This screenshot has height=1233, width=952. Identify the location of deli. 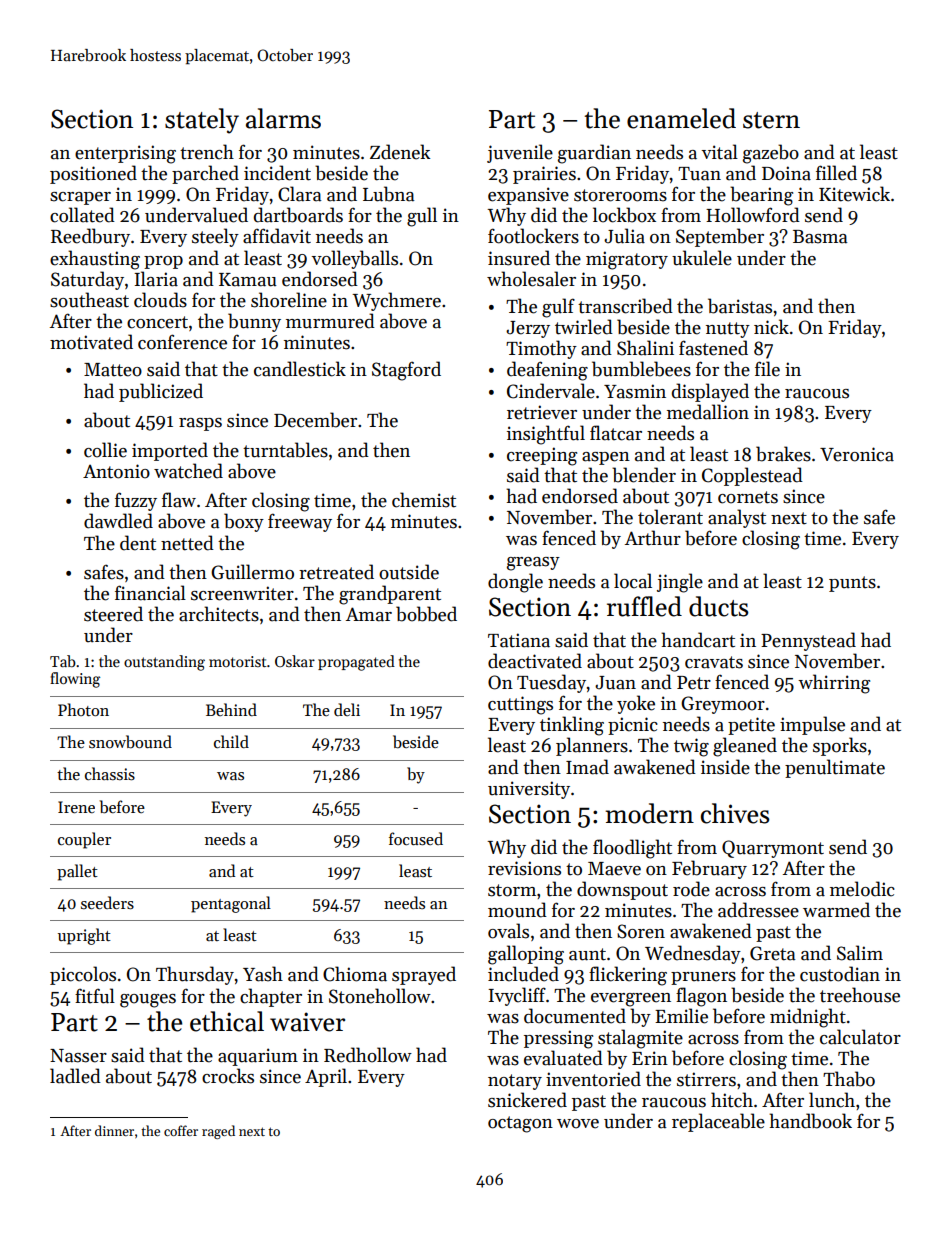
(347, 709).
